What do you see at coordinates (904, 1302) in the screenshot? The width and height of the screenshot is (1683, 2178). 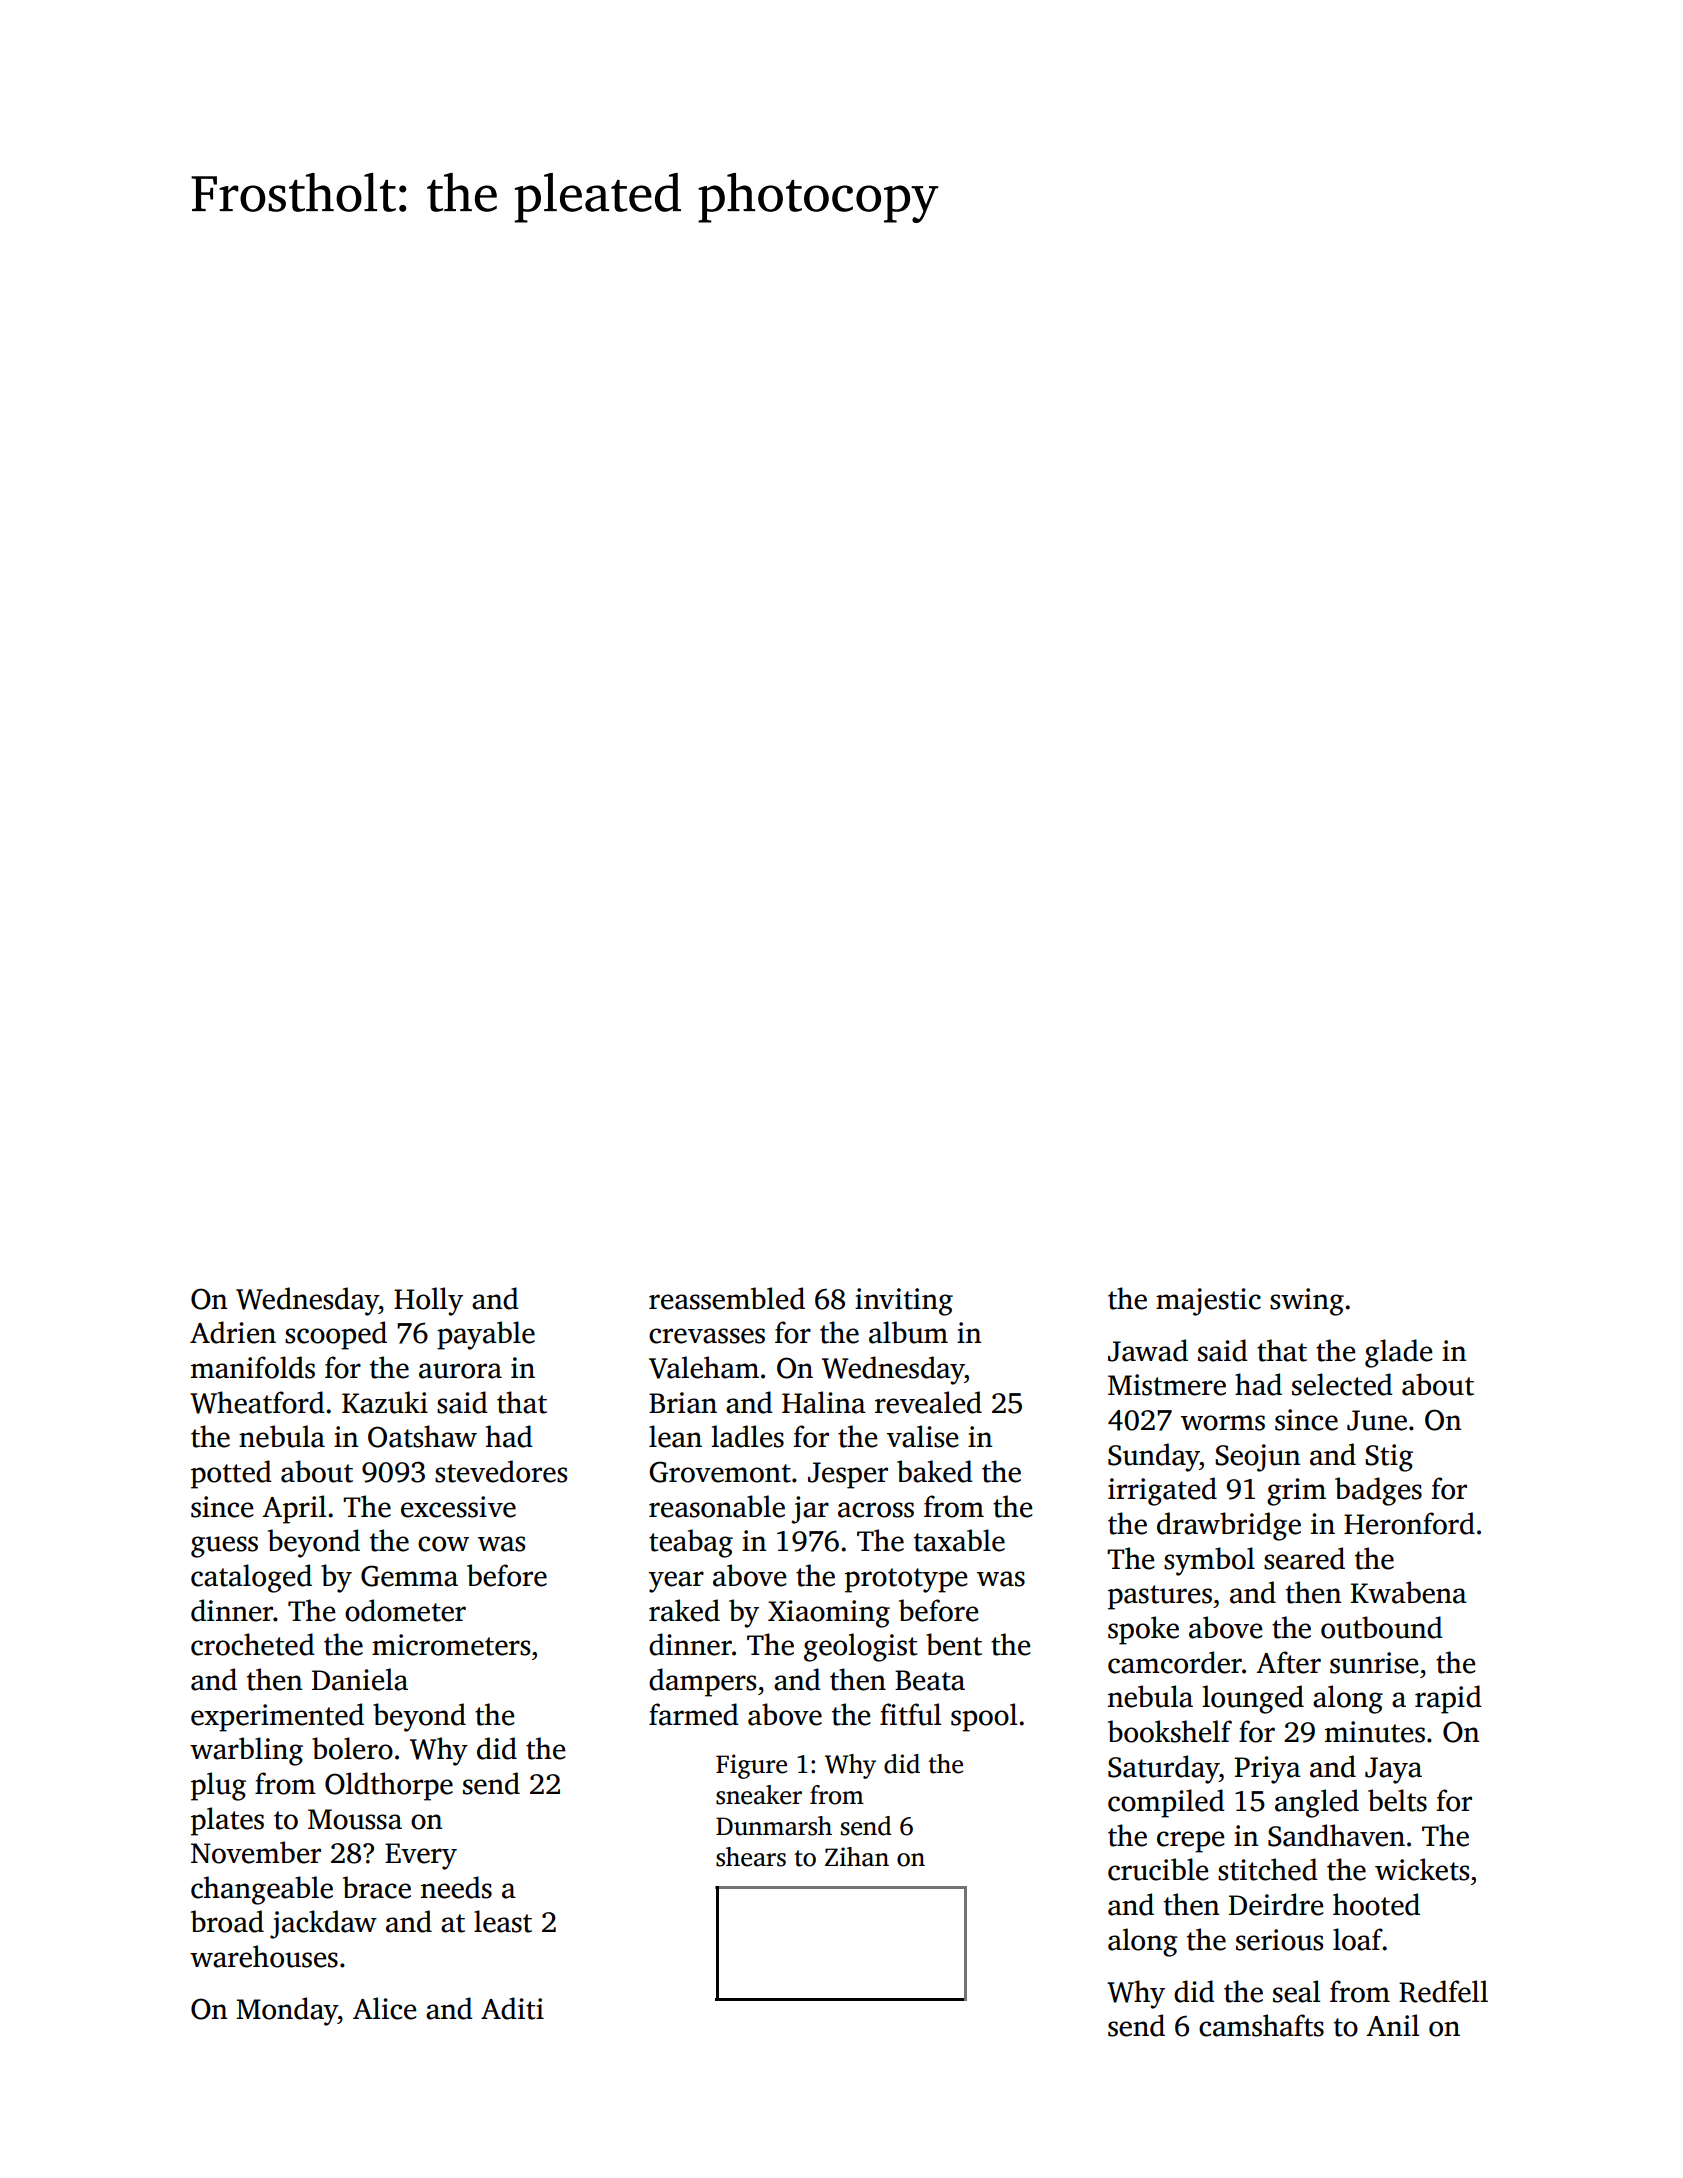 I see `inviting` at bounding box center [904, 1302].
